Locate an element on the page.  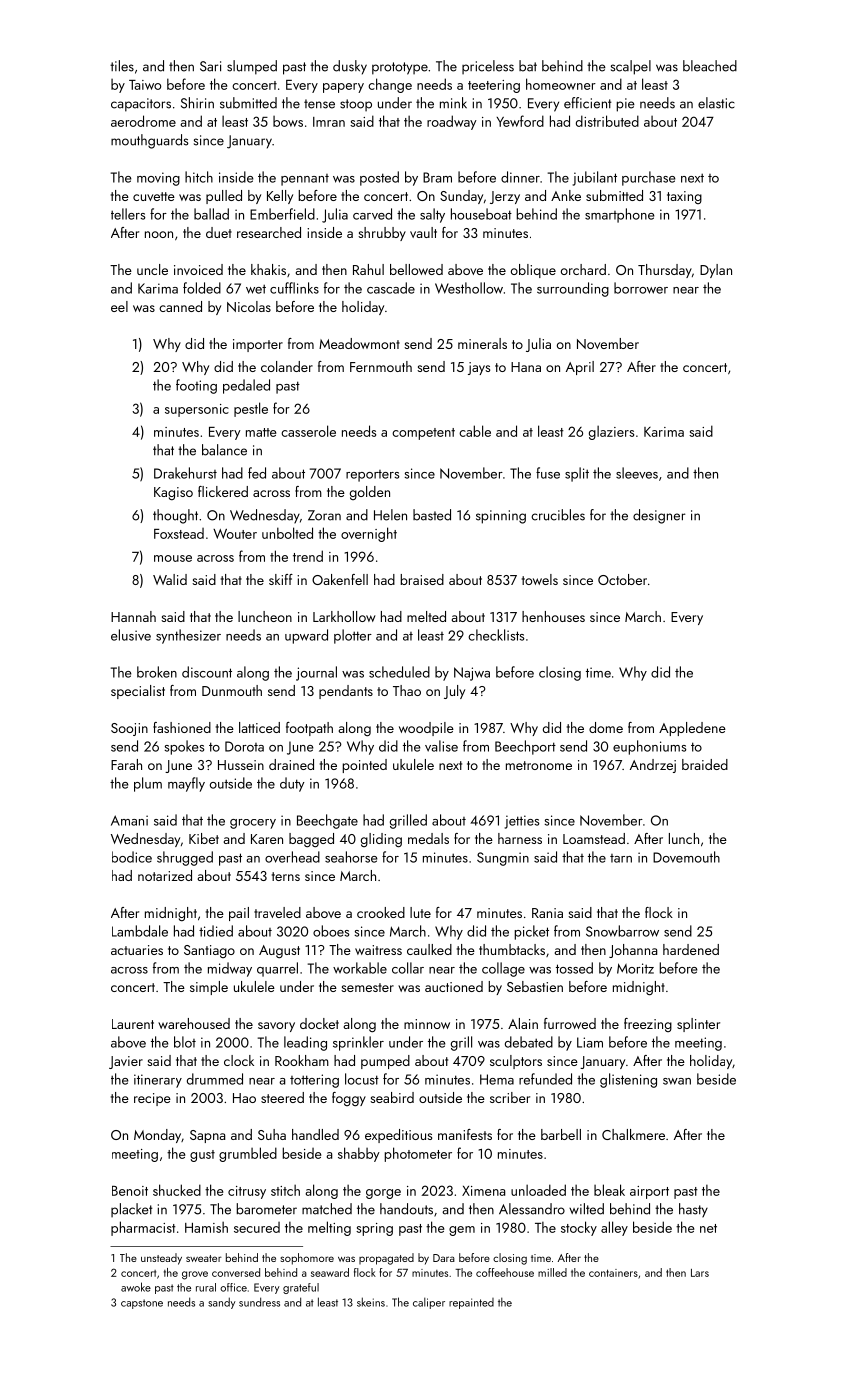
prototype is located at coordinates (400, 68).
